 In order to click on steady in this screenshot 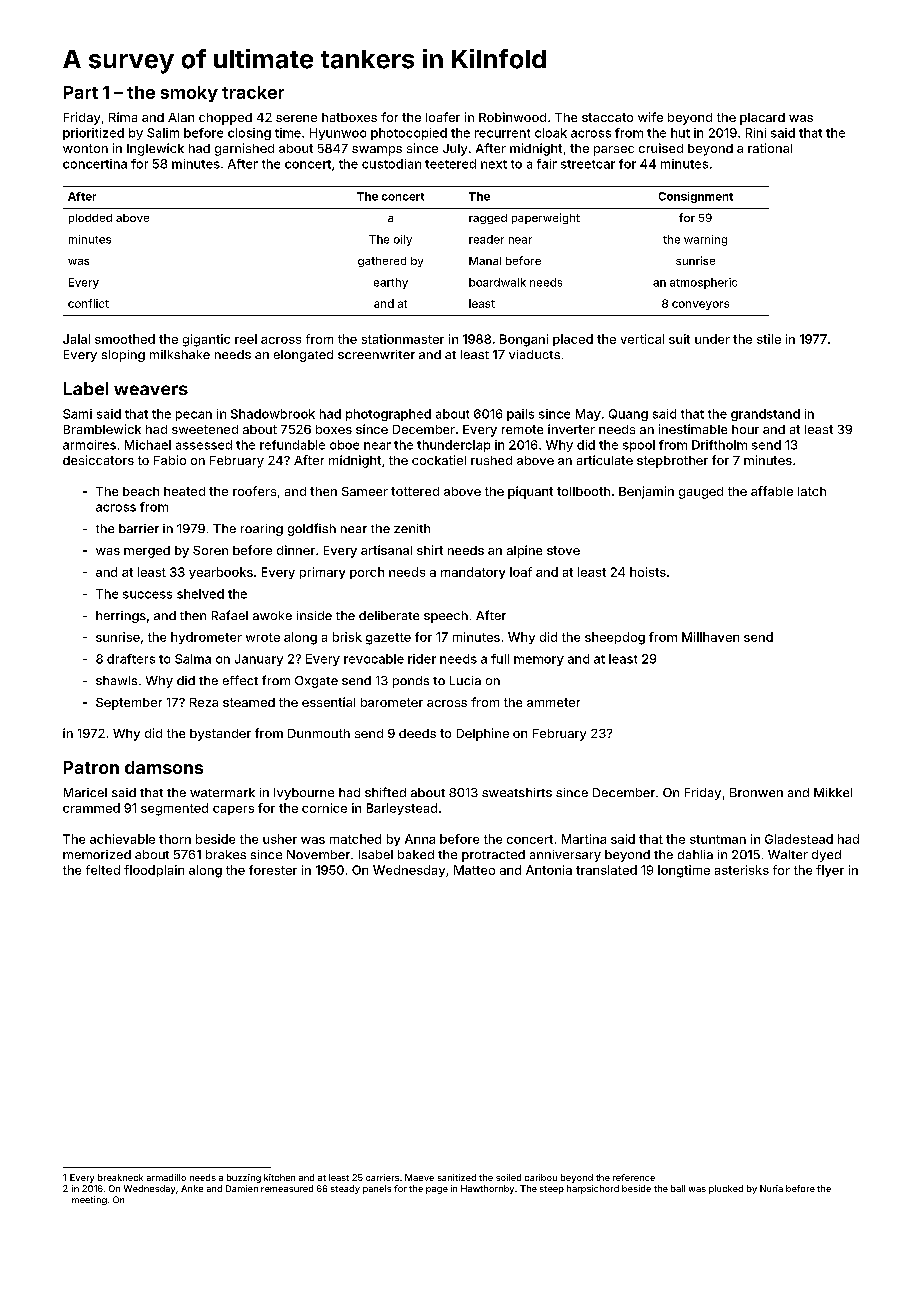, I will do `click(345, 1189)`.
